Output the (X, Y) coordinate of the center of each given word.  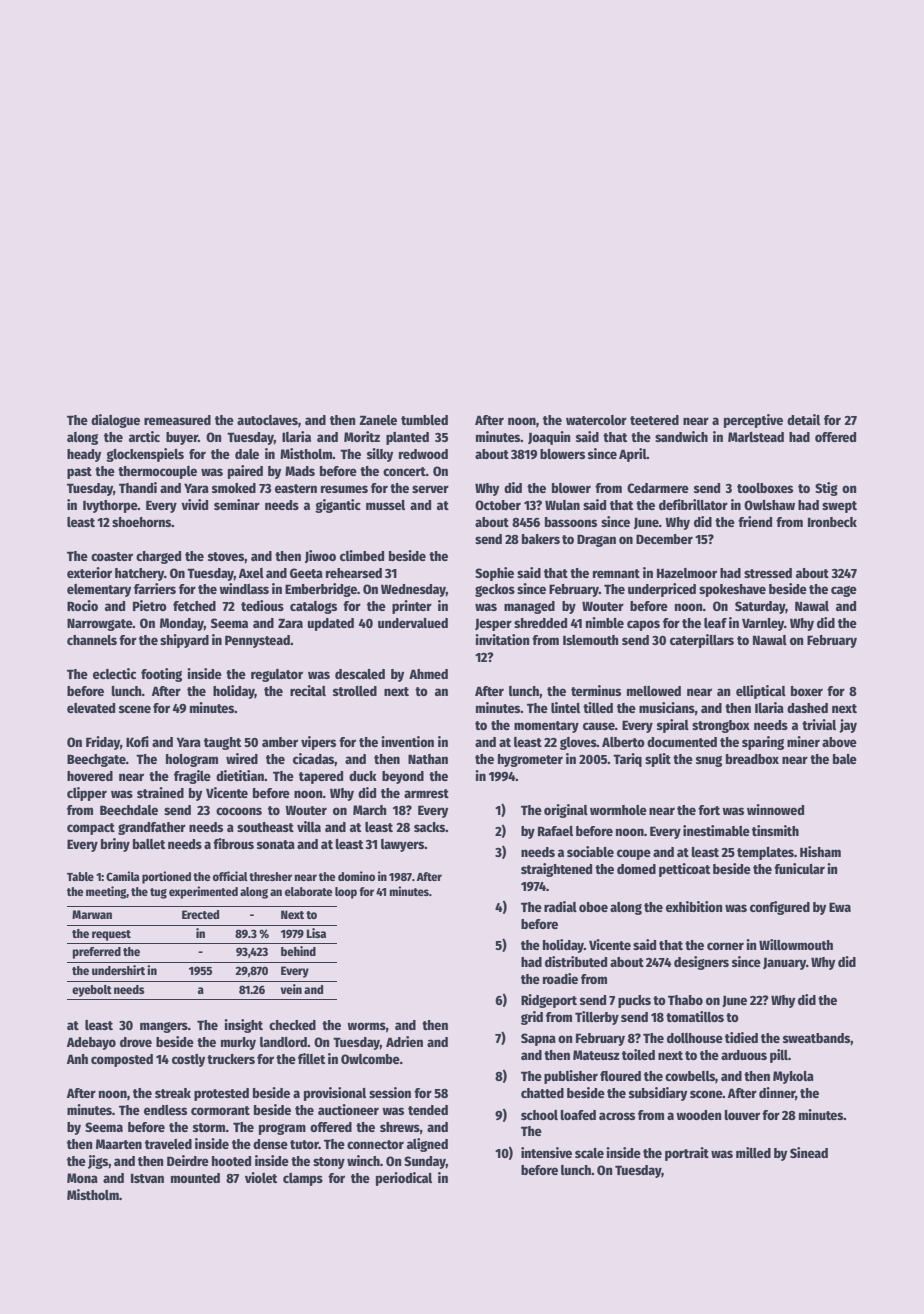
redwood (423, 454)
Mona (82, 1178)
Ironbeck (832, 522)
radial (560, 906)
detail (803, 419)
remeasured (177, 420)
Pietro (150, 605)
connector (375, 1144)
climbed (362, 555)
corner (725, 946)
